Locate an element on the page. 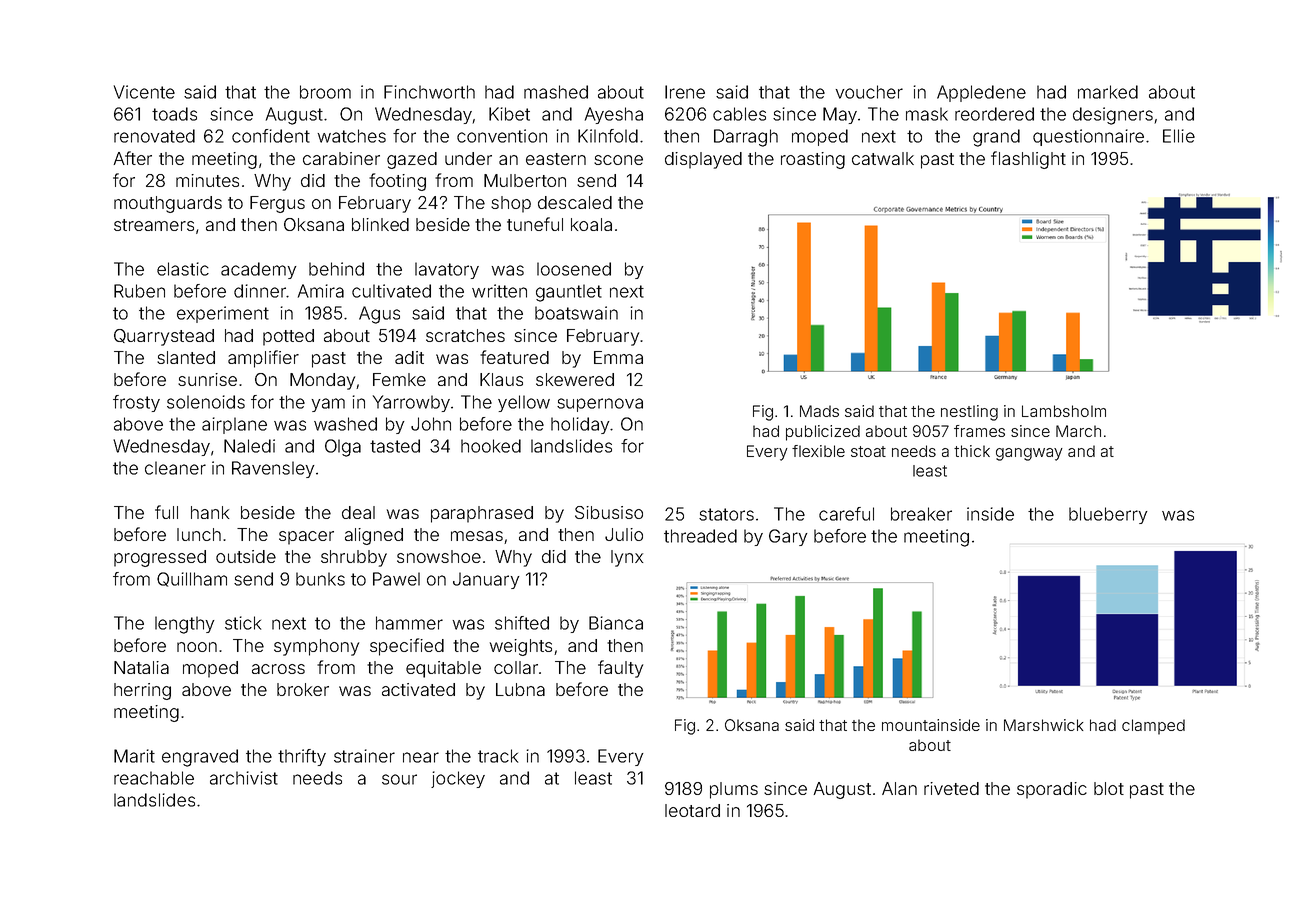 The width and height of the page is (1308, 924). archivist is located at coordinates (244, 778).
